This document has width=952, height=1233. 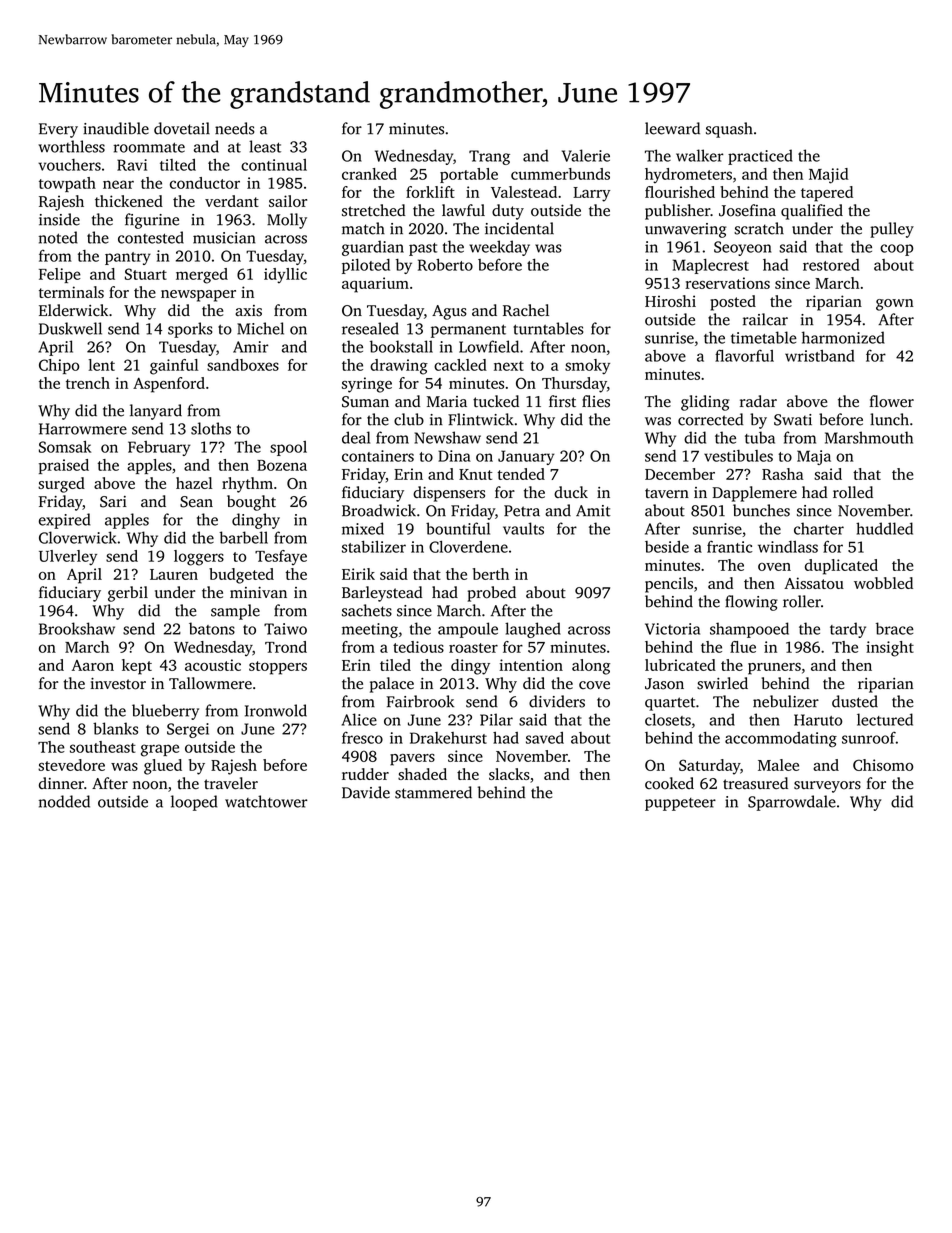 What do you see at coordinates (531, 665) in the document?
I see `intention` at bounding box center [531, 665].
